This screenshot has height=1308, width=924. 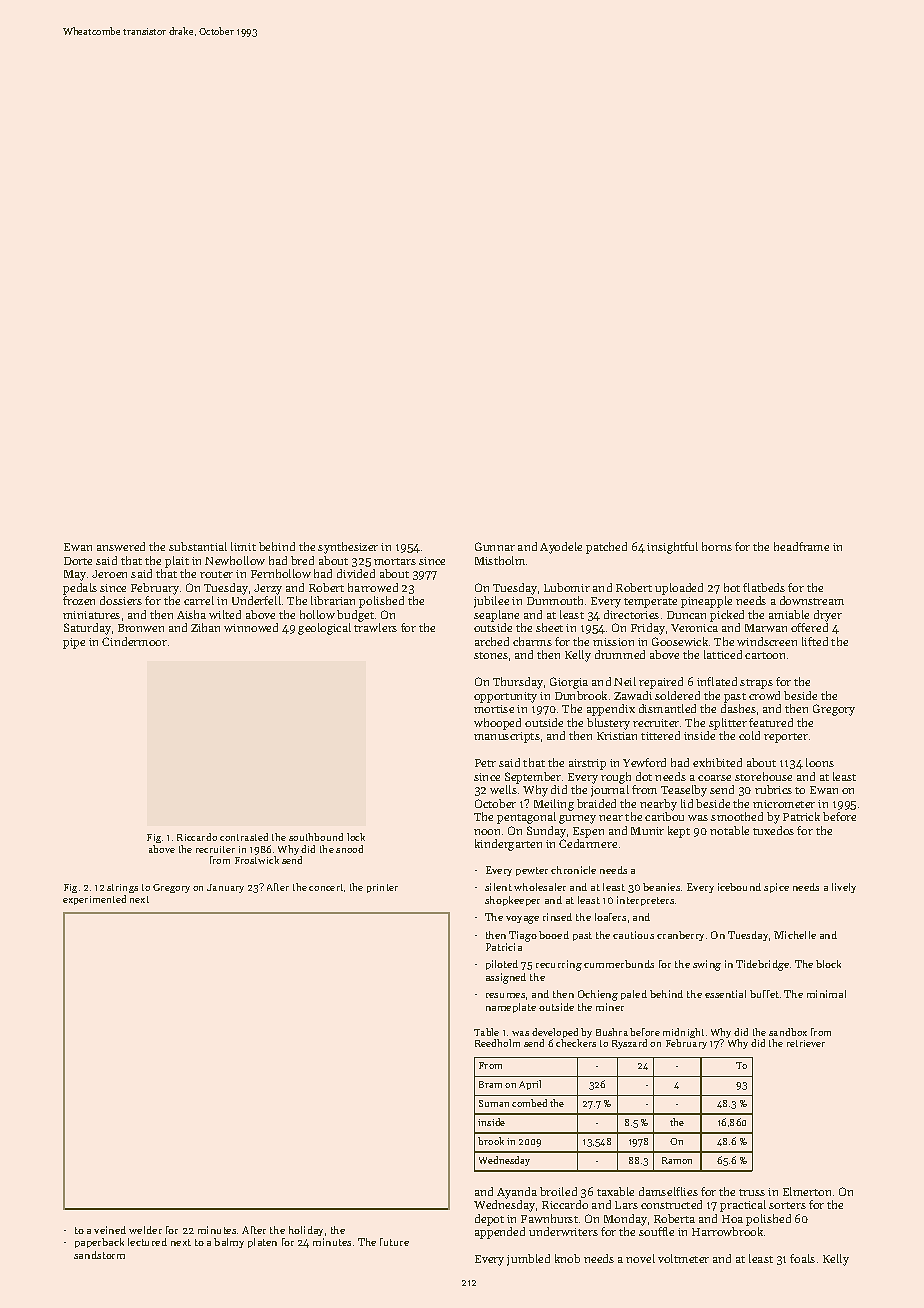 What do you see at coordinates (306, 1231) in the screenshot?
I see `holiday` at bounding box center [306, 1231].
